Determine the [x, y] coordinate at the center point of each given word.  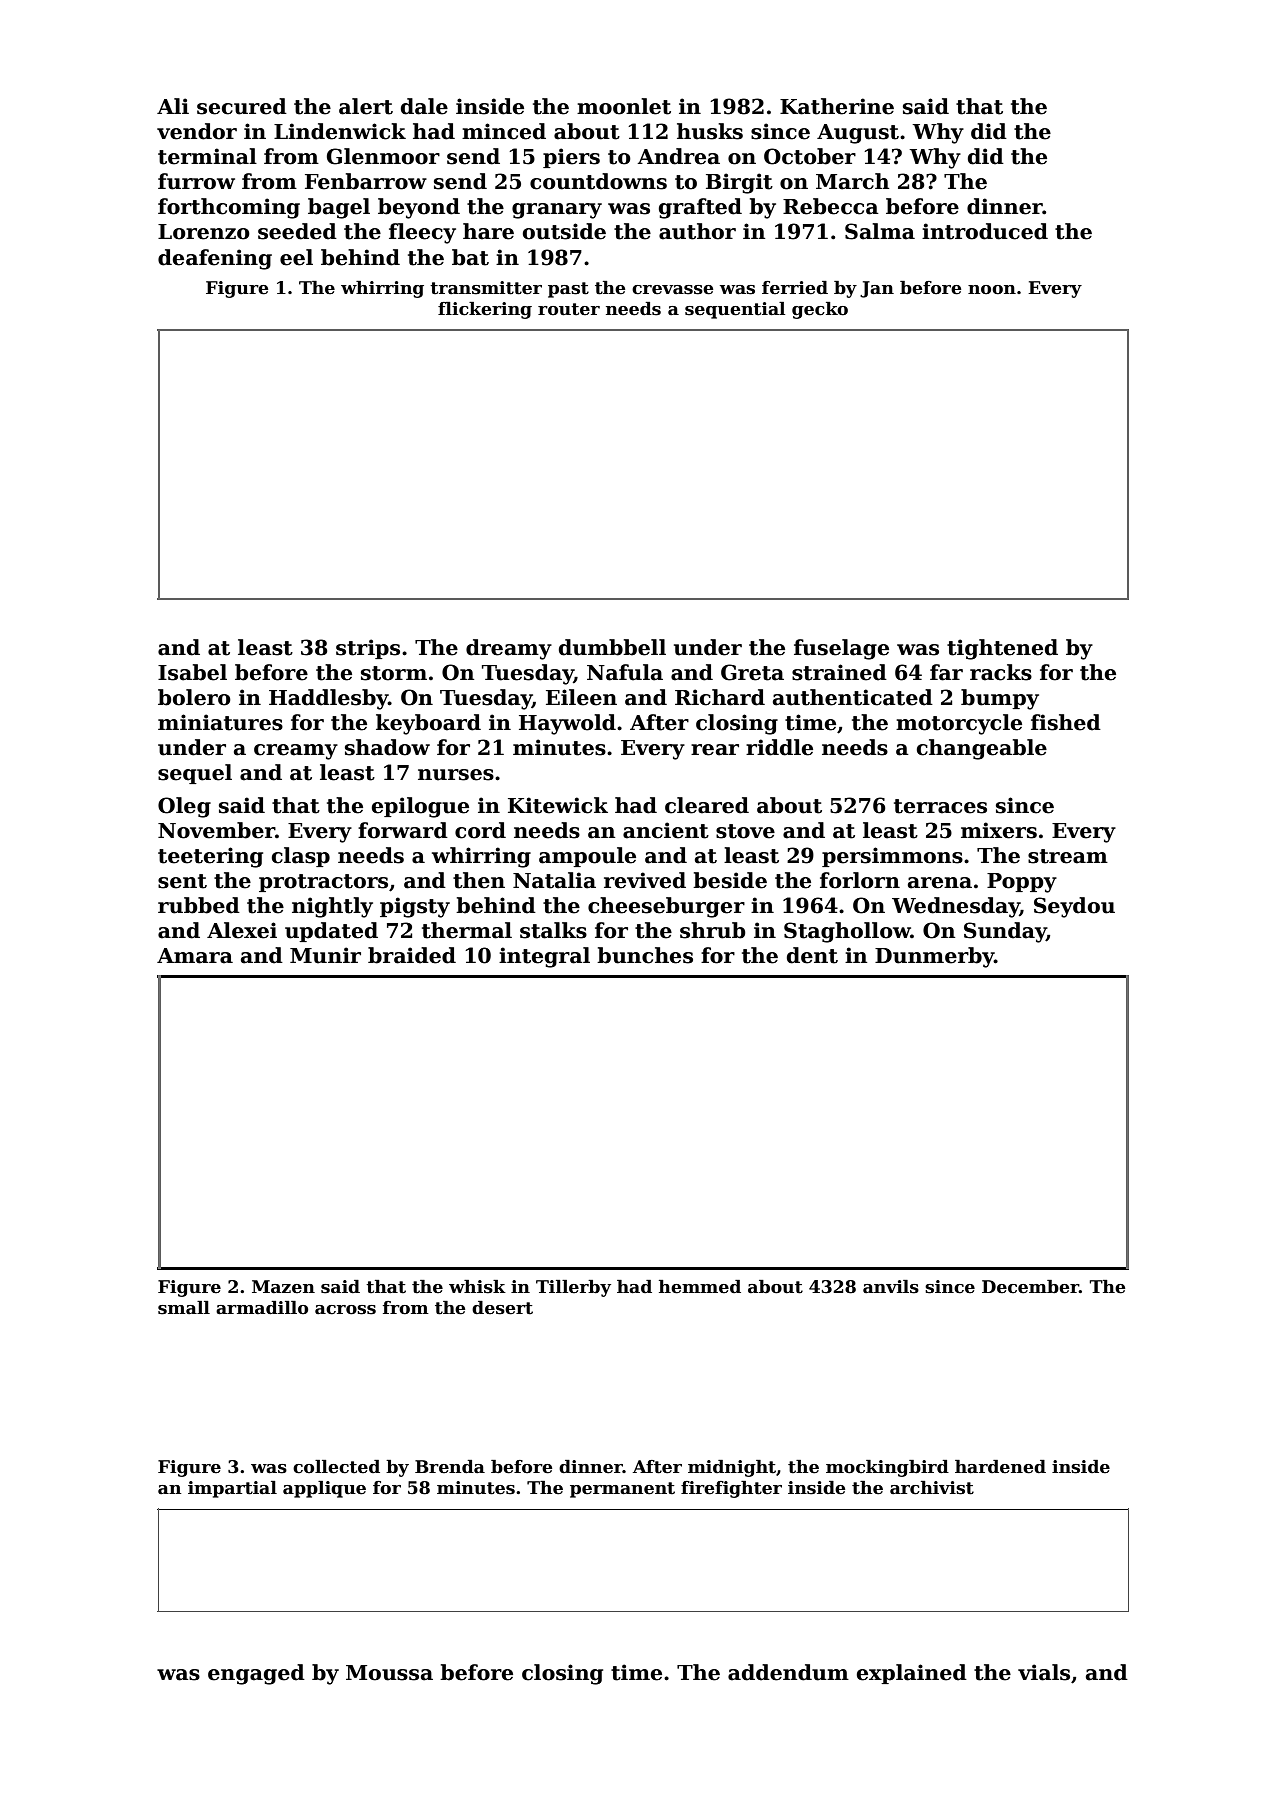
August [858, 134]
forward [403, 830]
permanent [622, 1490]
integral [544, 957]
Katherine [837, 106]
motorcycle [959, 724]
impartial [232, 1489]
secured [242, 106]
